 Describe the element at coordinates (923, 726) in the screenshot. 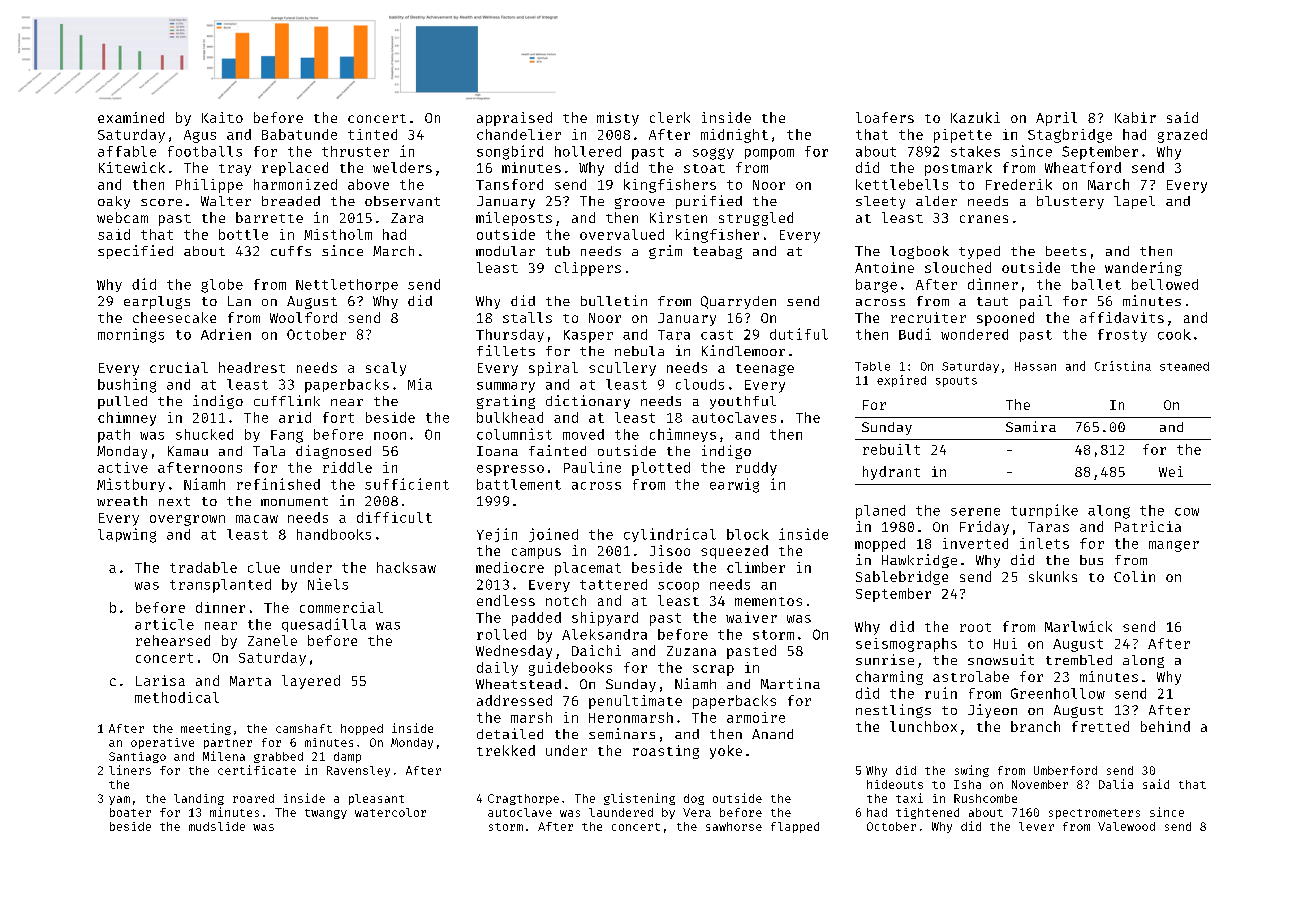

I see `lunchbox` at that location.
